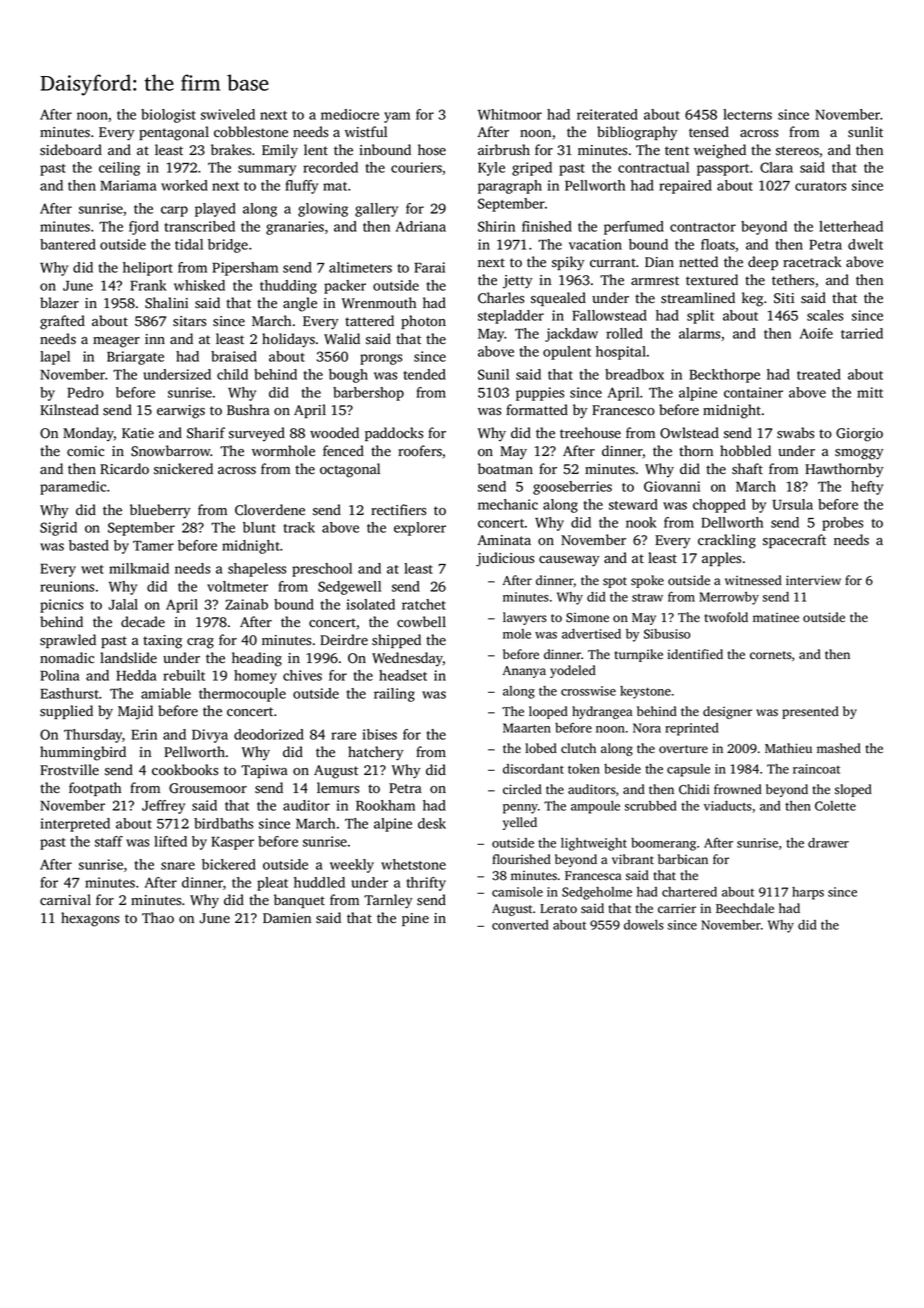  I want to click on explorer, so click(420, 529).
